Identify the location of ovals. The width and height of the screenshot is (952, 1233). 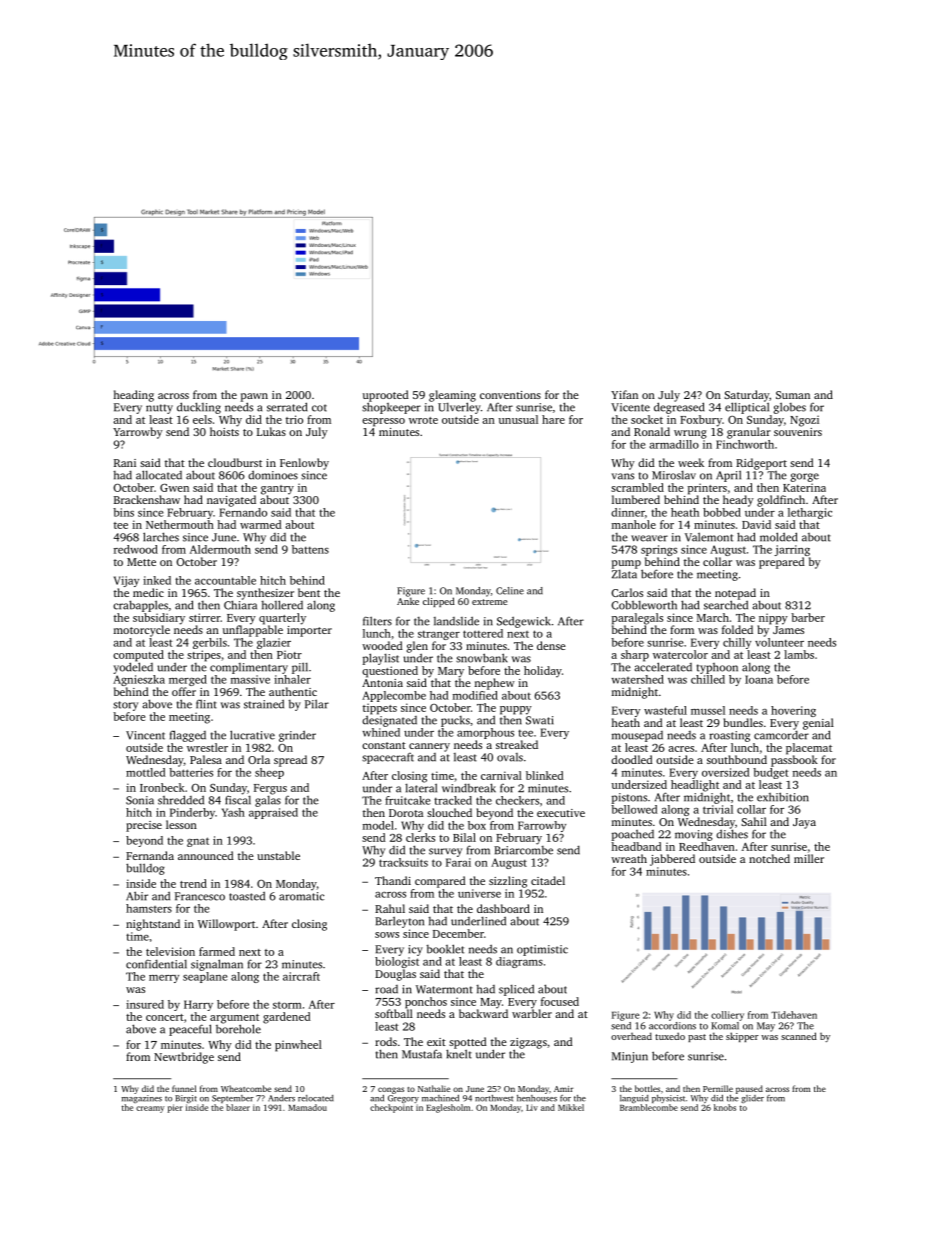
(510, 757).
